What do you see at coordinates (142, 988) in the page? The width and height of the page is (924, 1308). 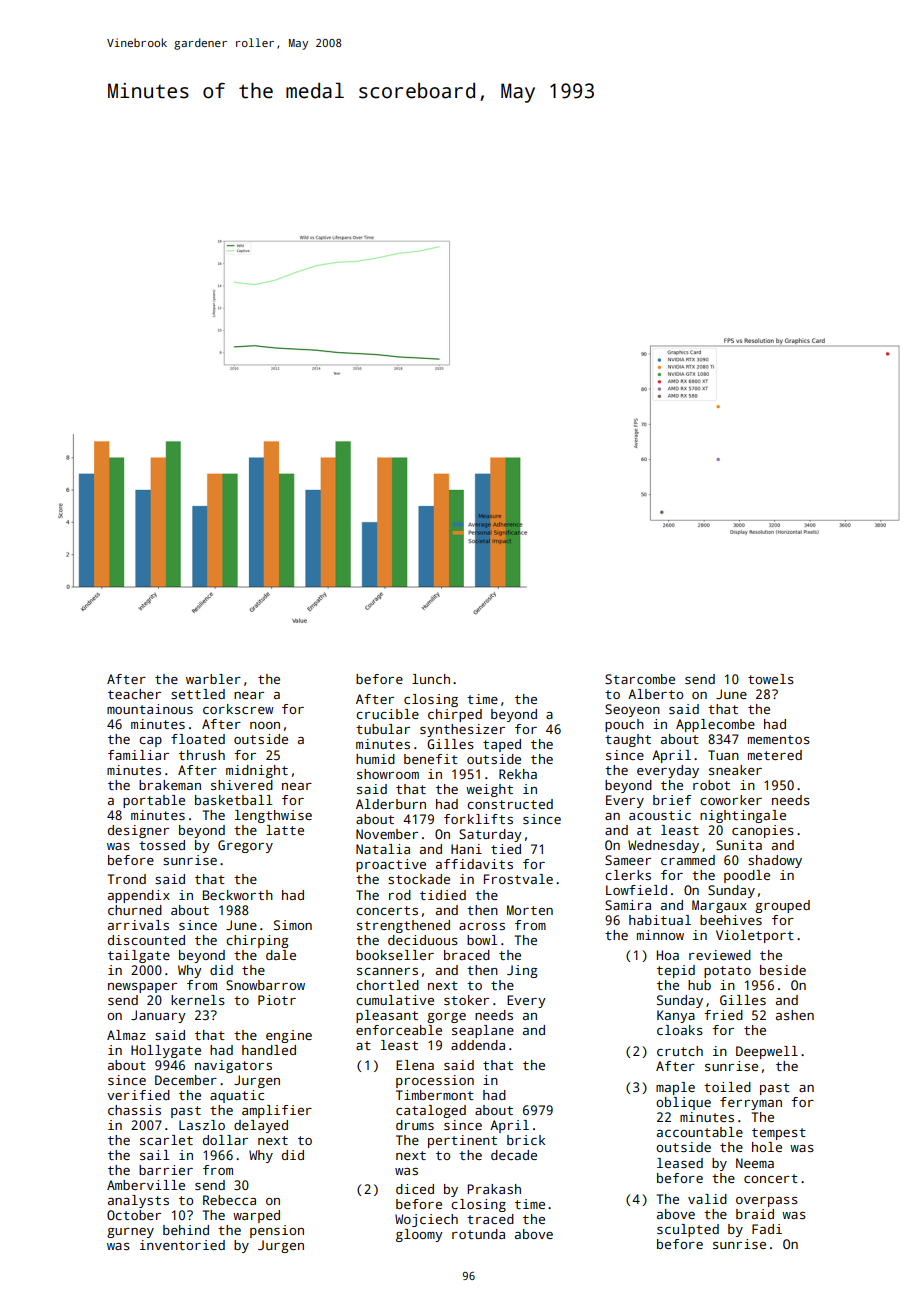 I see `newspaper` at bounding box center [142, 988].
